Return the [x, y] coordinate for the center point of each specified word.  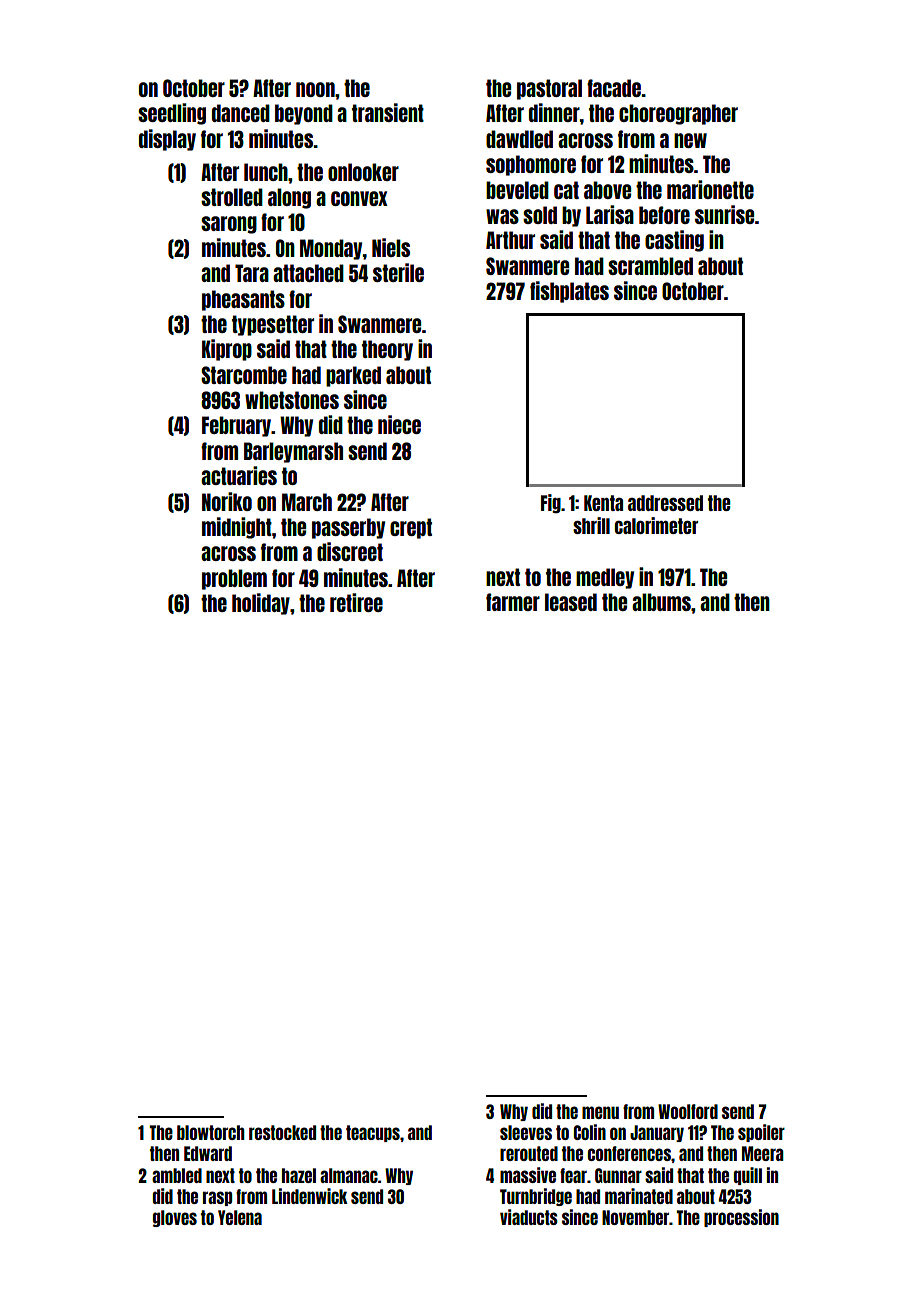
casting [674, 241]
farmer [513, 602]
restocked [282, 1132]
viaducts [529, 1217]
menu [600, 1112]
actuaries [239, 475]
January [657, 1133]
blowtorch [211, 1132]
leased [571, 602]
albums [661, 602]
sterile [398, 272]
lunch [266, 172]
